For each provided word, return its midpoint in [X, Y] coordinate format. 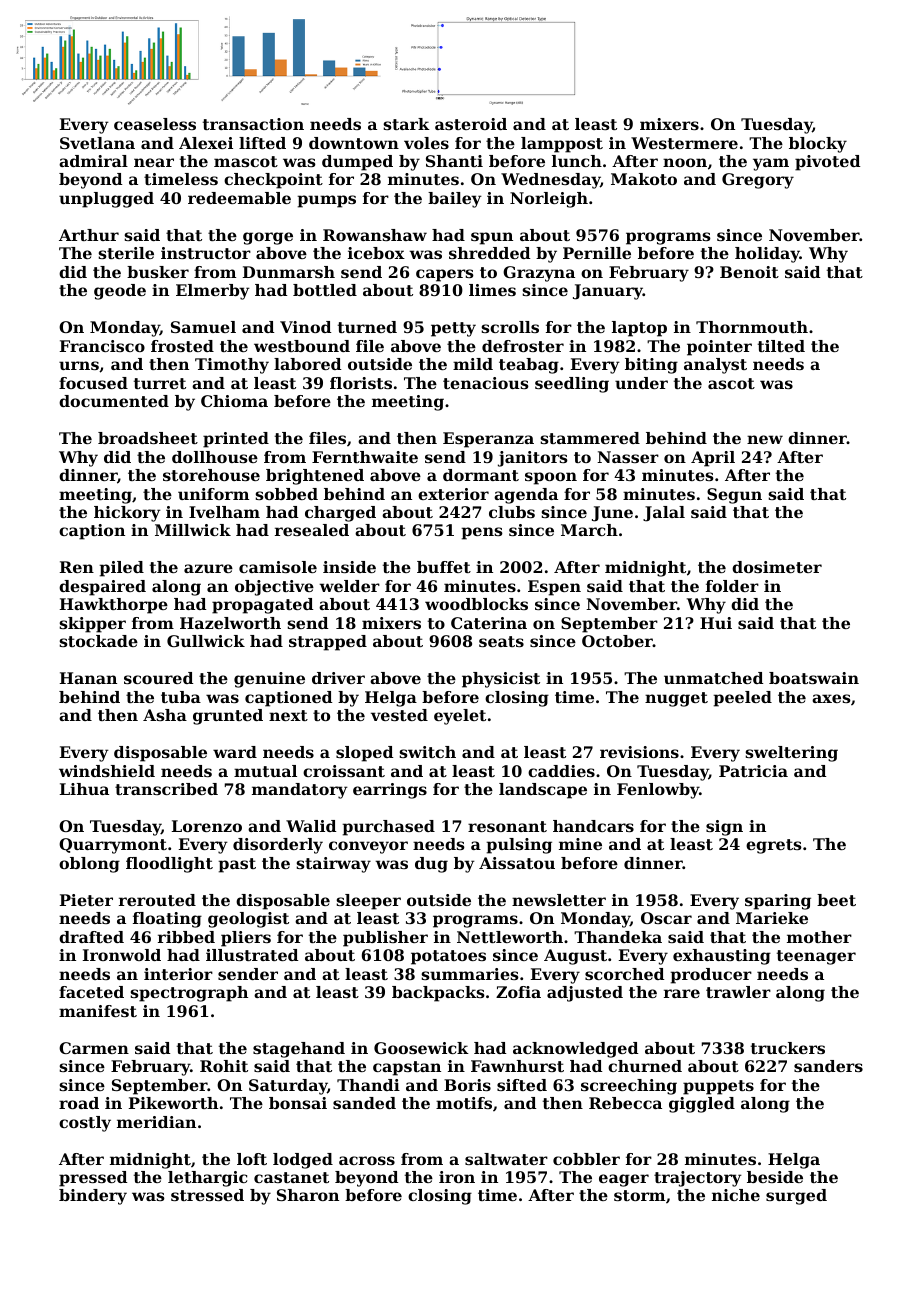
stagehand [299, 1050]
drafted [91, 937]
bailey [455, 200]
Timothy [232, 366]
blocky [818, 145]
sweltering [791, 754]
